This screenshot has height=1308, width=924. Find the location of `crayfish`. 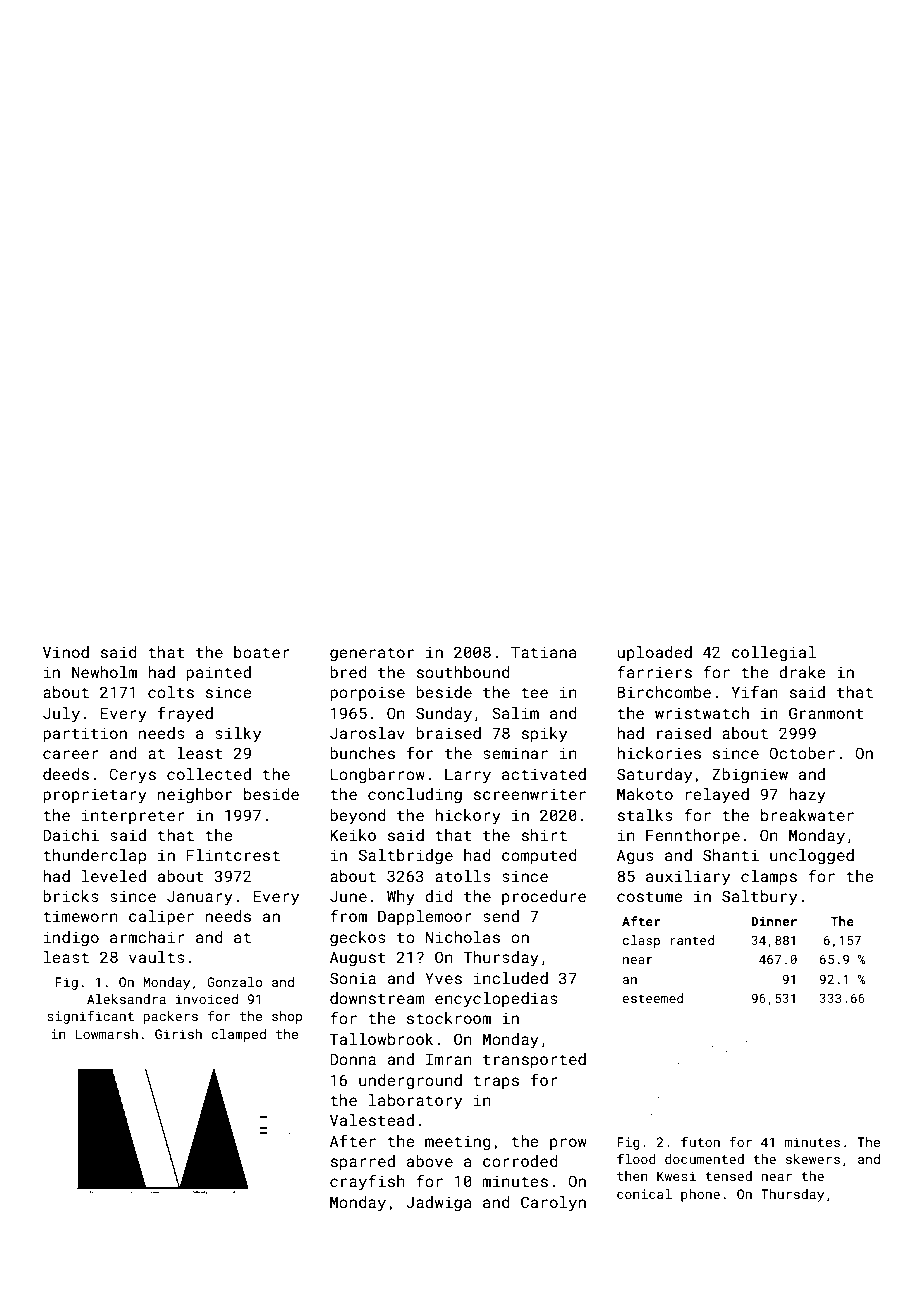

crayfish is located at coordinates (367, 1182).
